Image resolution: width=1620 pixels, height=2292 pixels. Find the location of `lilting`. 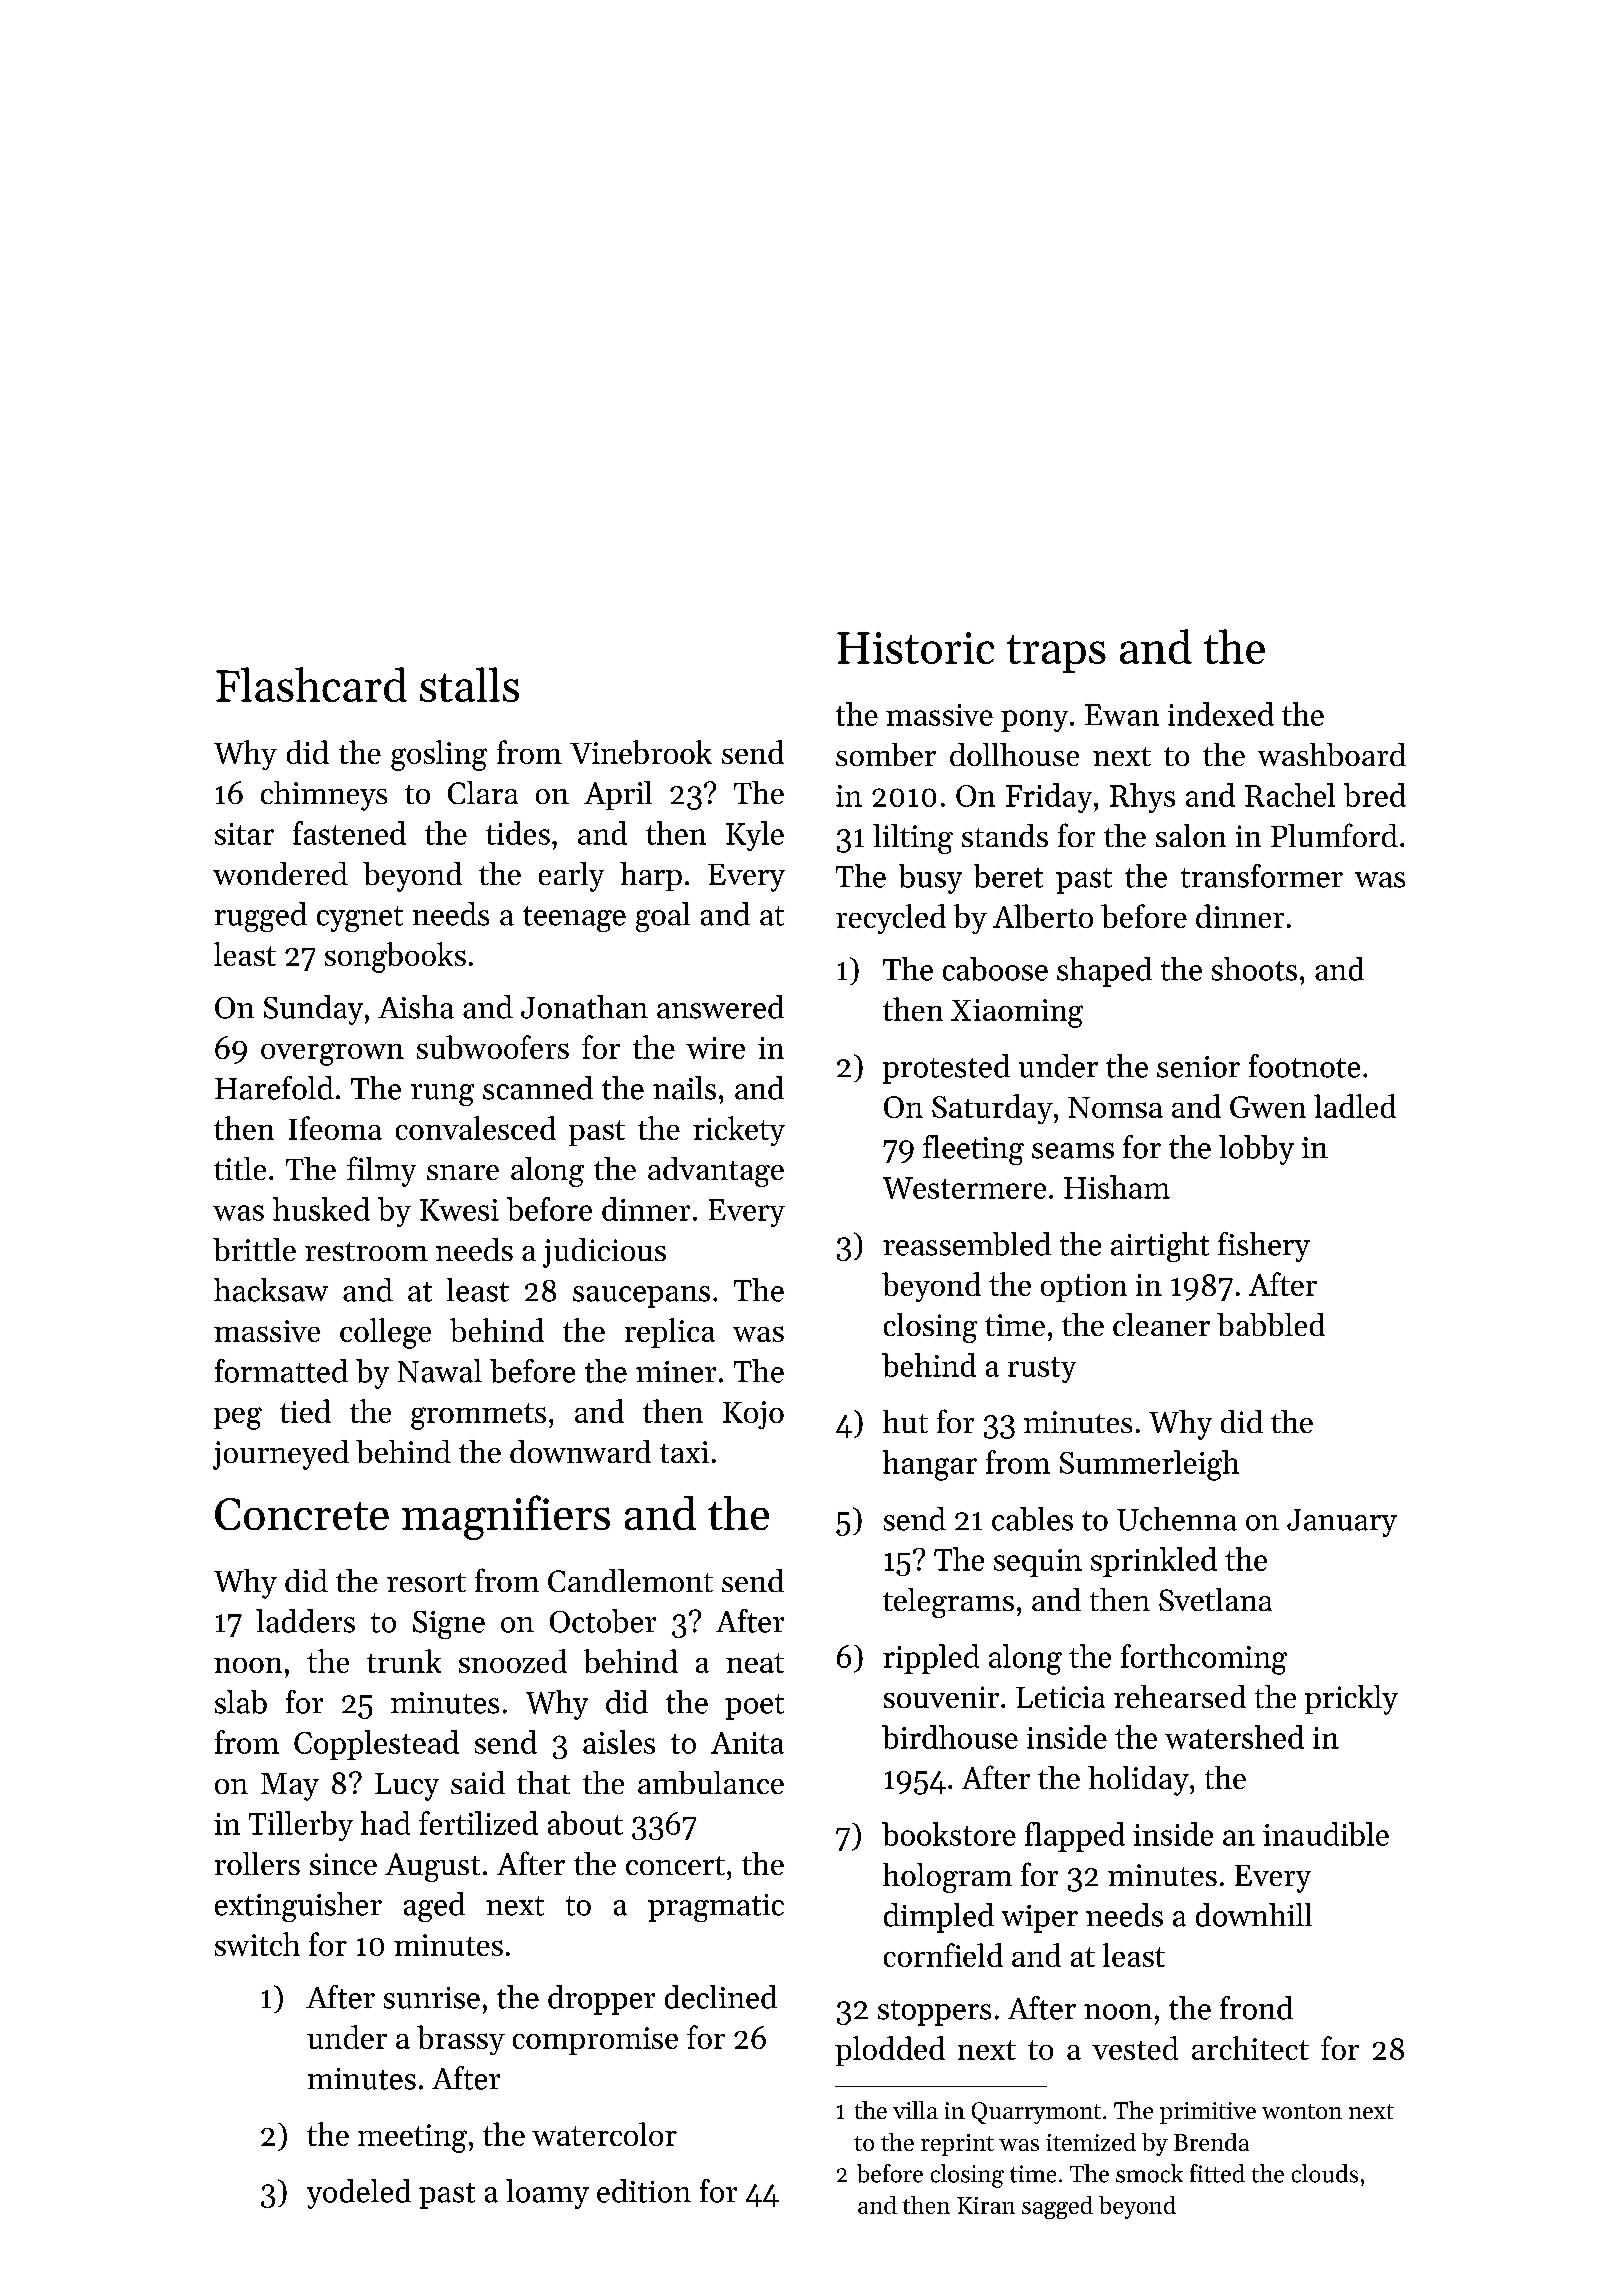

lilting is located at coordinates (913, 839).
